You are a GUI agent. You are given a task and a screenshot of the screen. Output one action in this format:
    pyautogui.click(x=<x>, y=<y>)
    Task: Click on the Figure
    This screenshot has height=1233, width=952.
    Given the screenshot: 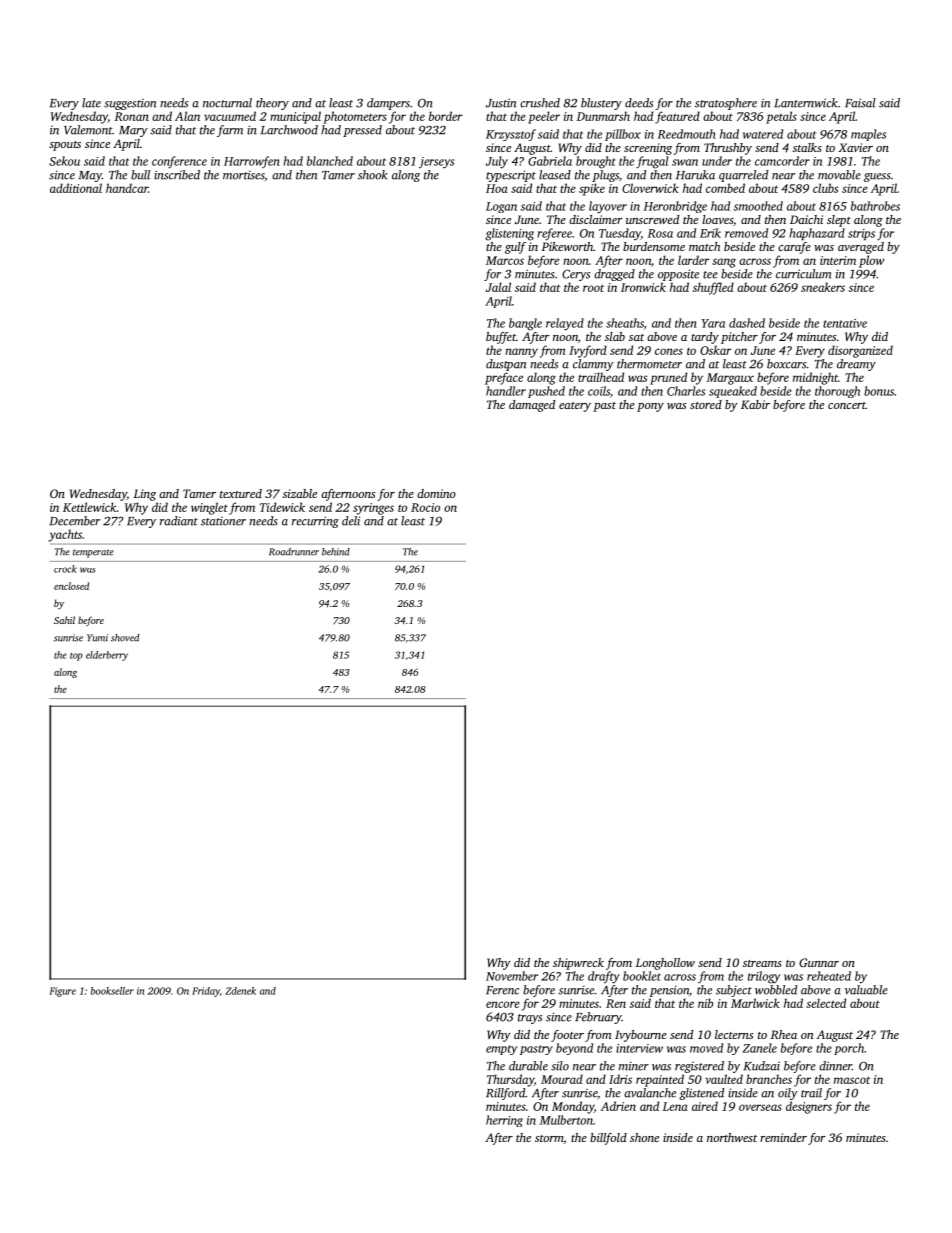 What is the action you would take?
    pyautogui.click(x=62, y=992)
